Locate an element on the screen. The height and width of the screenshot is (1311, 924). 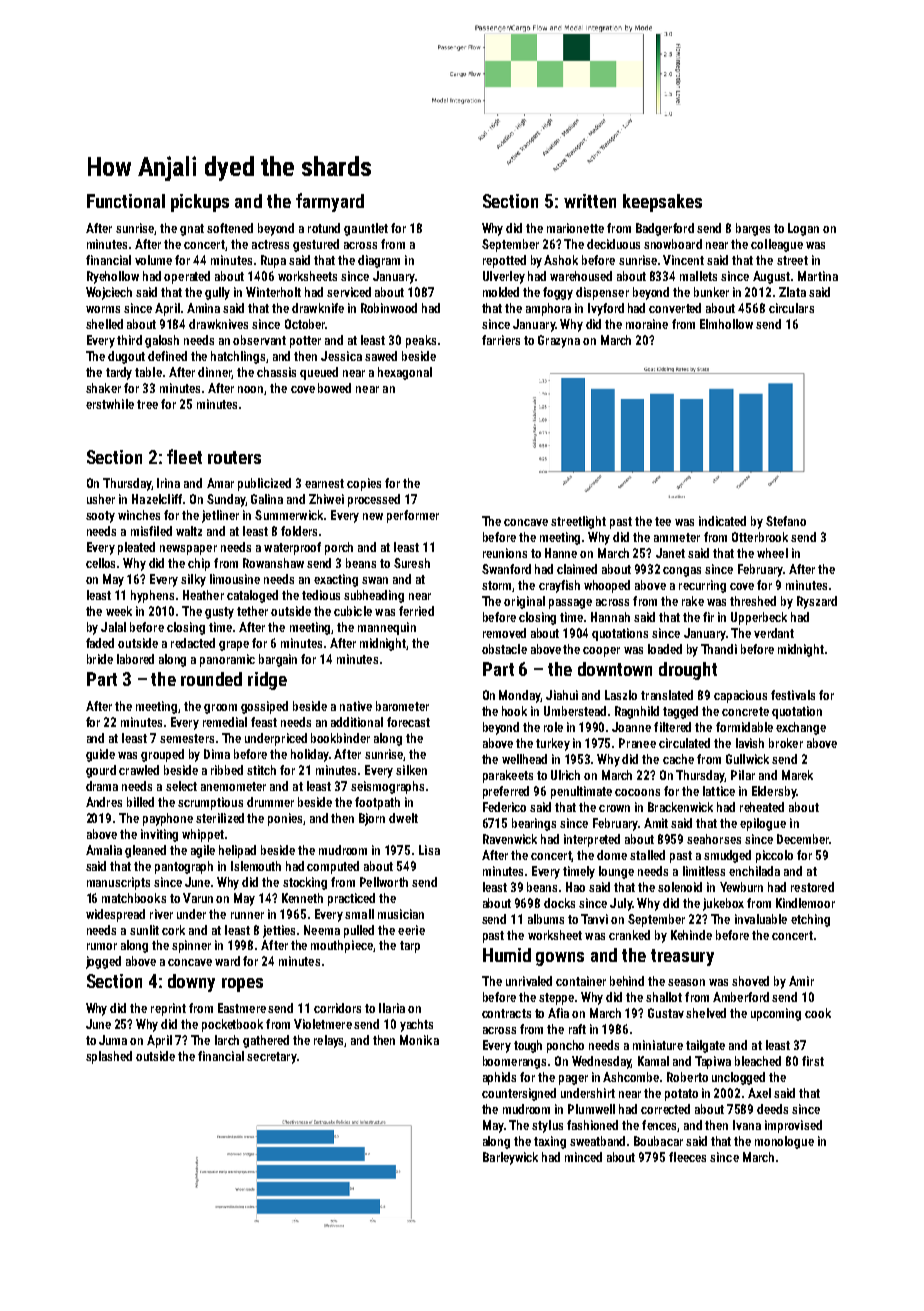
Winterholt is located at coordinates (273, 292).
